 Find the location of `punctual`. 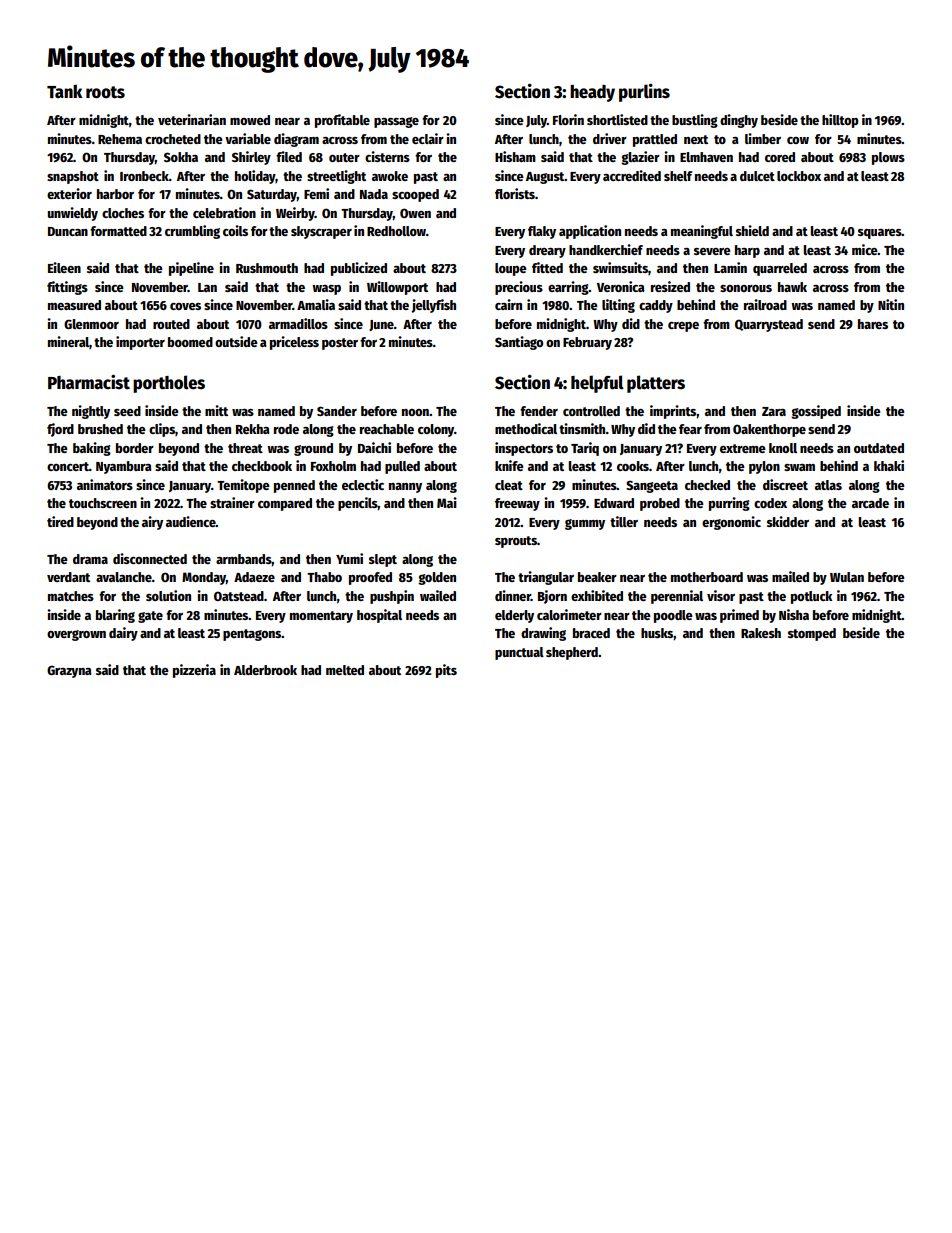

punctual is located at coordinates (519, 653).
